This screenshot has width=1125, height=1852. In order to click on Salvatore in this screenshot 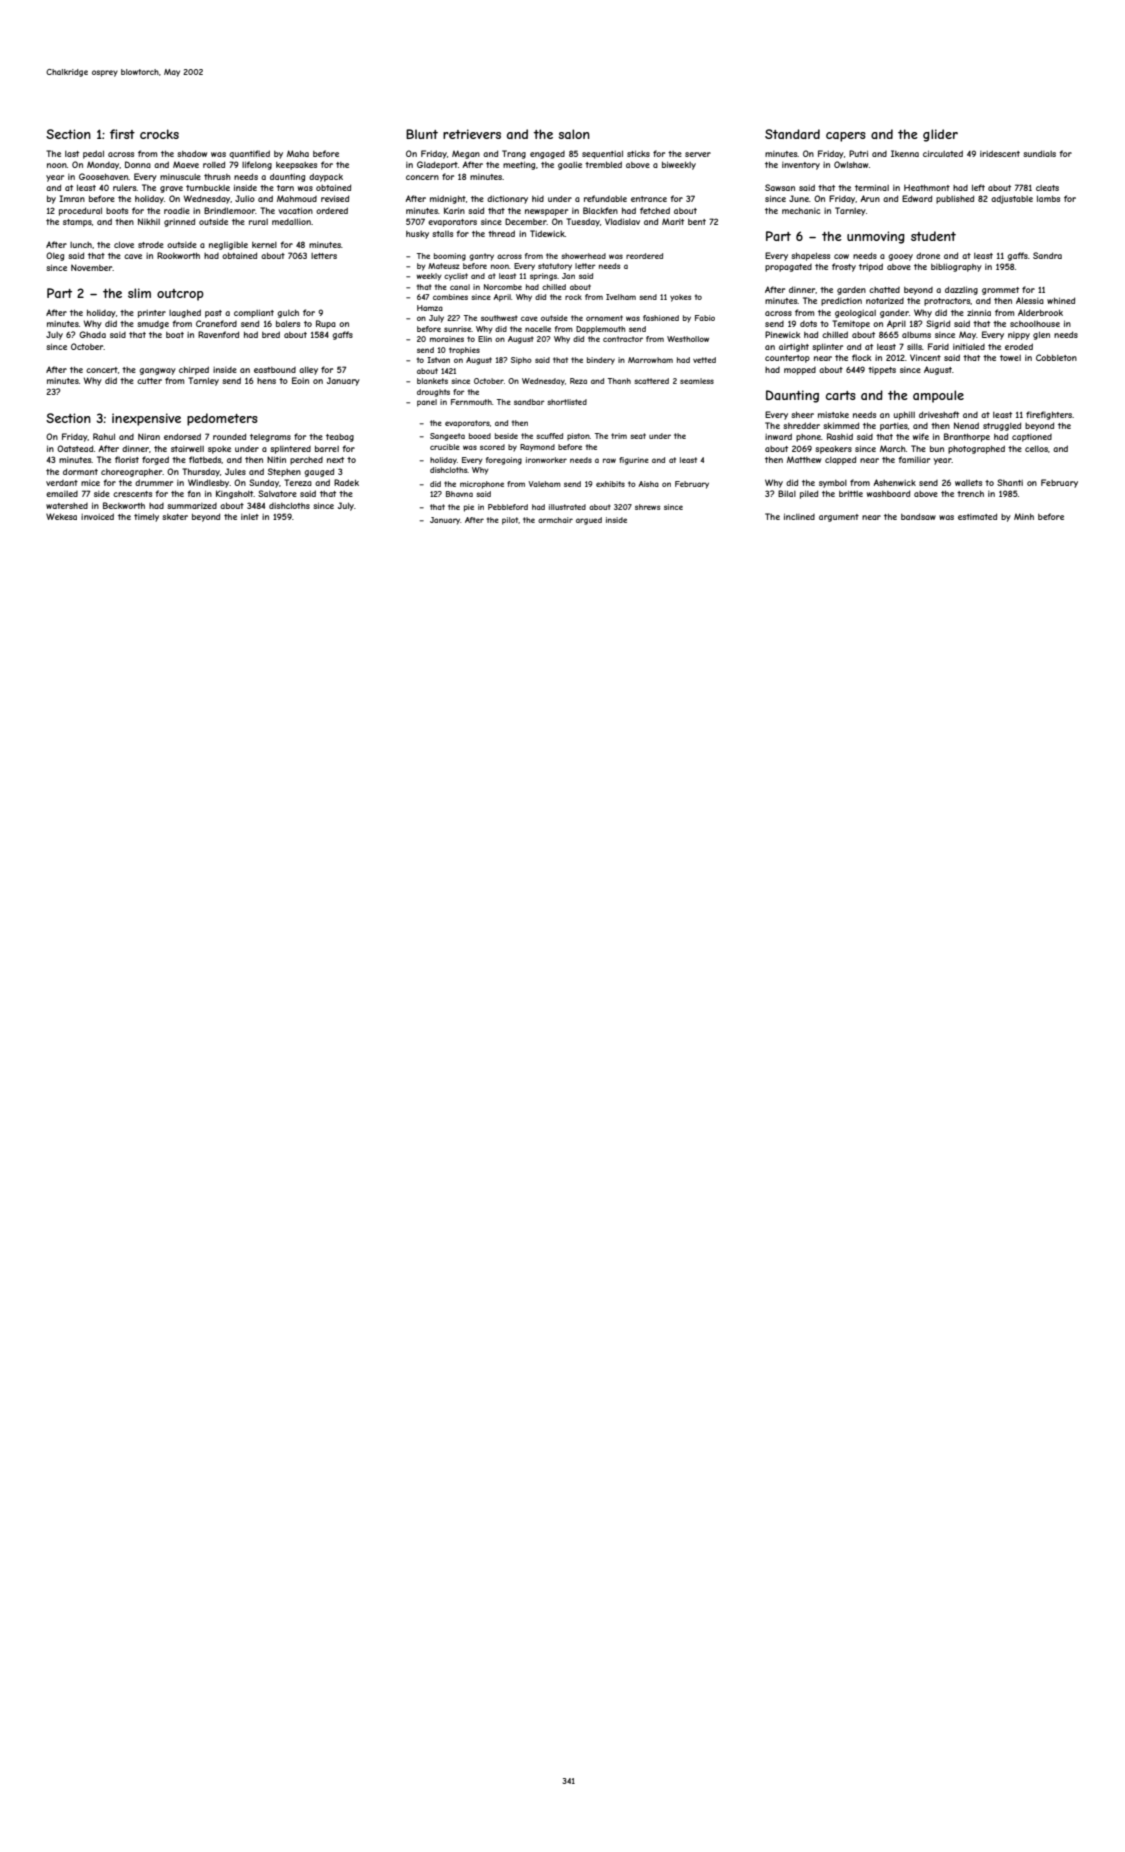, I will do `click(277, 493)`.
